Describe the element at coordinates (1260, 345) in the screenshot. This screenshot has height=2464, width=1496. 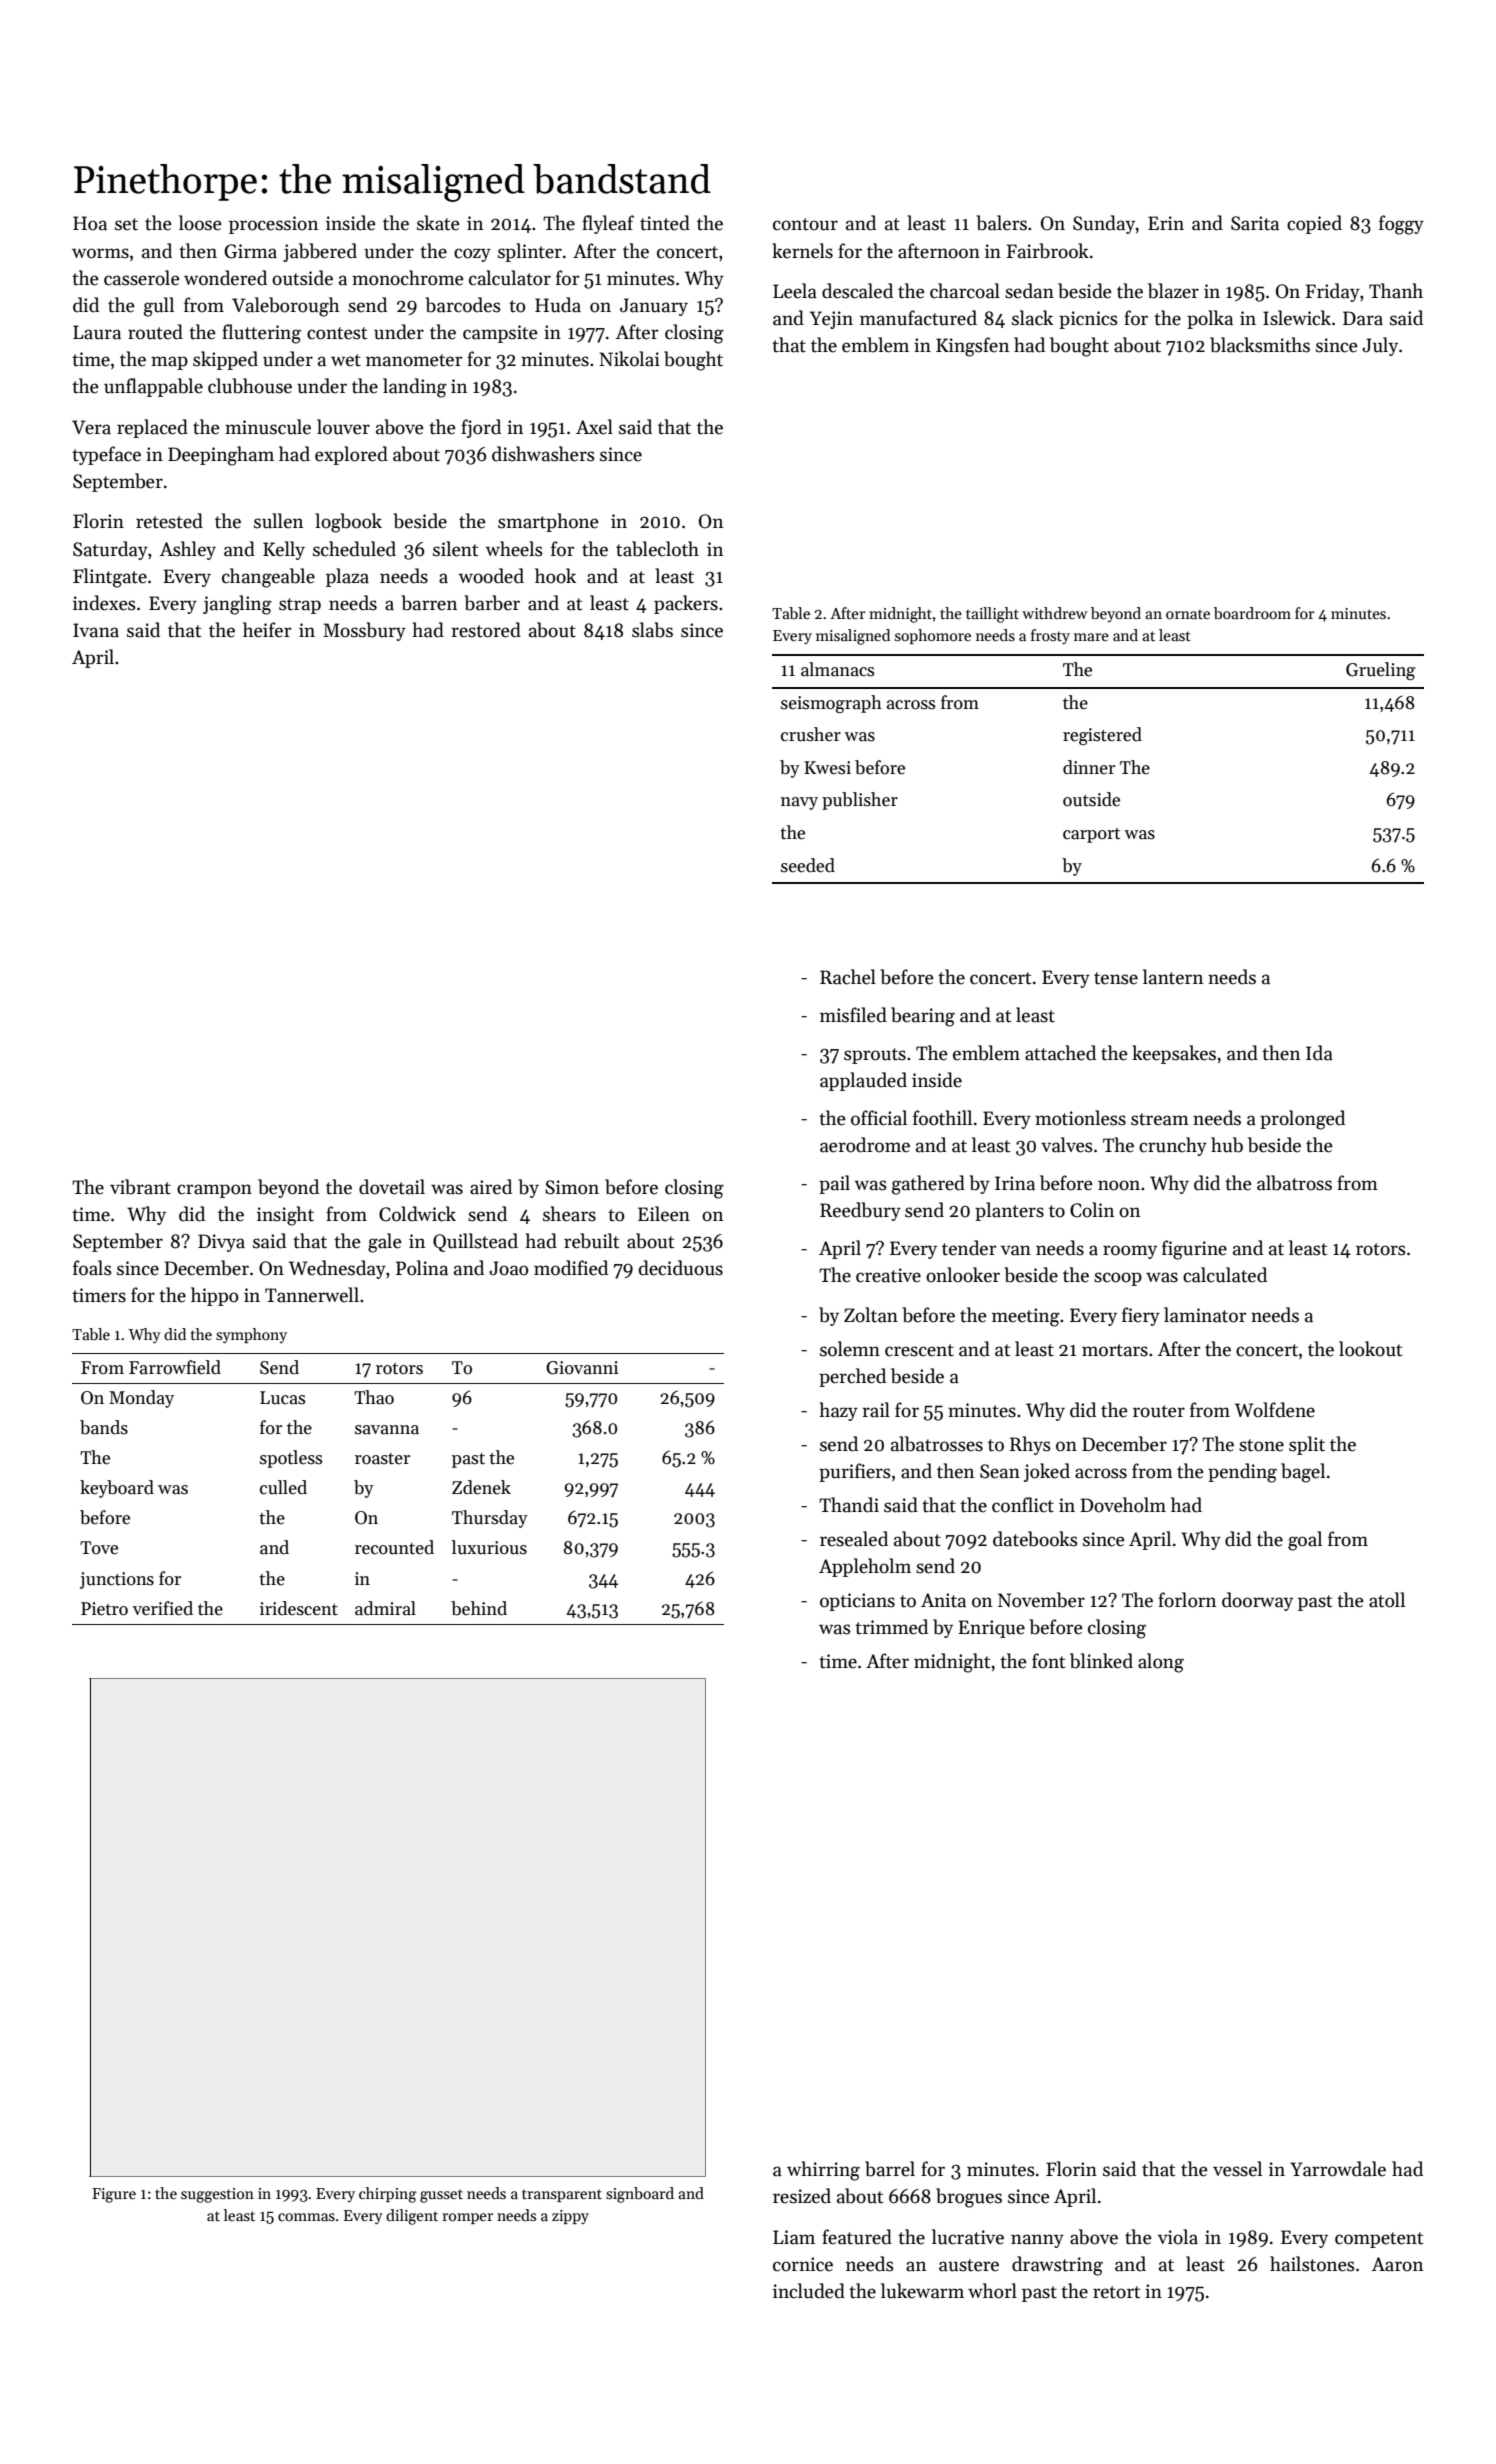
I see `blacksmiths` at that location.
